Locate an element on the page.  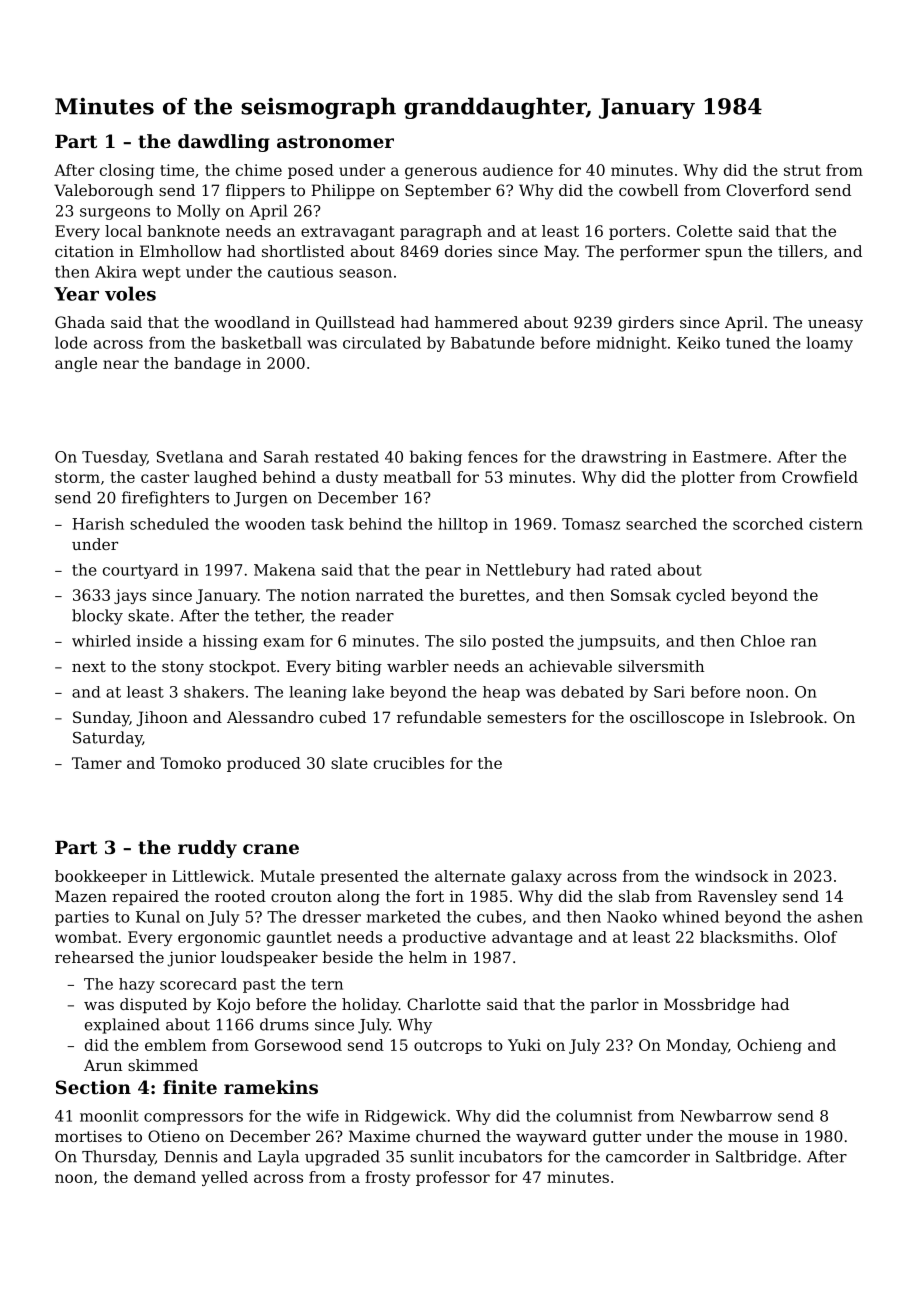
restated is located at coordinates (347, 456).
